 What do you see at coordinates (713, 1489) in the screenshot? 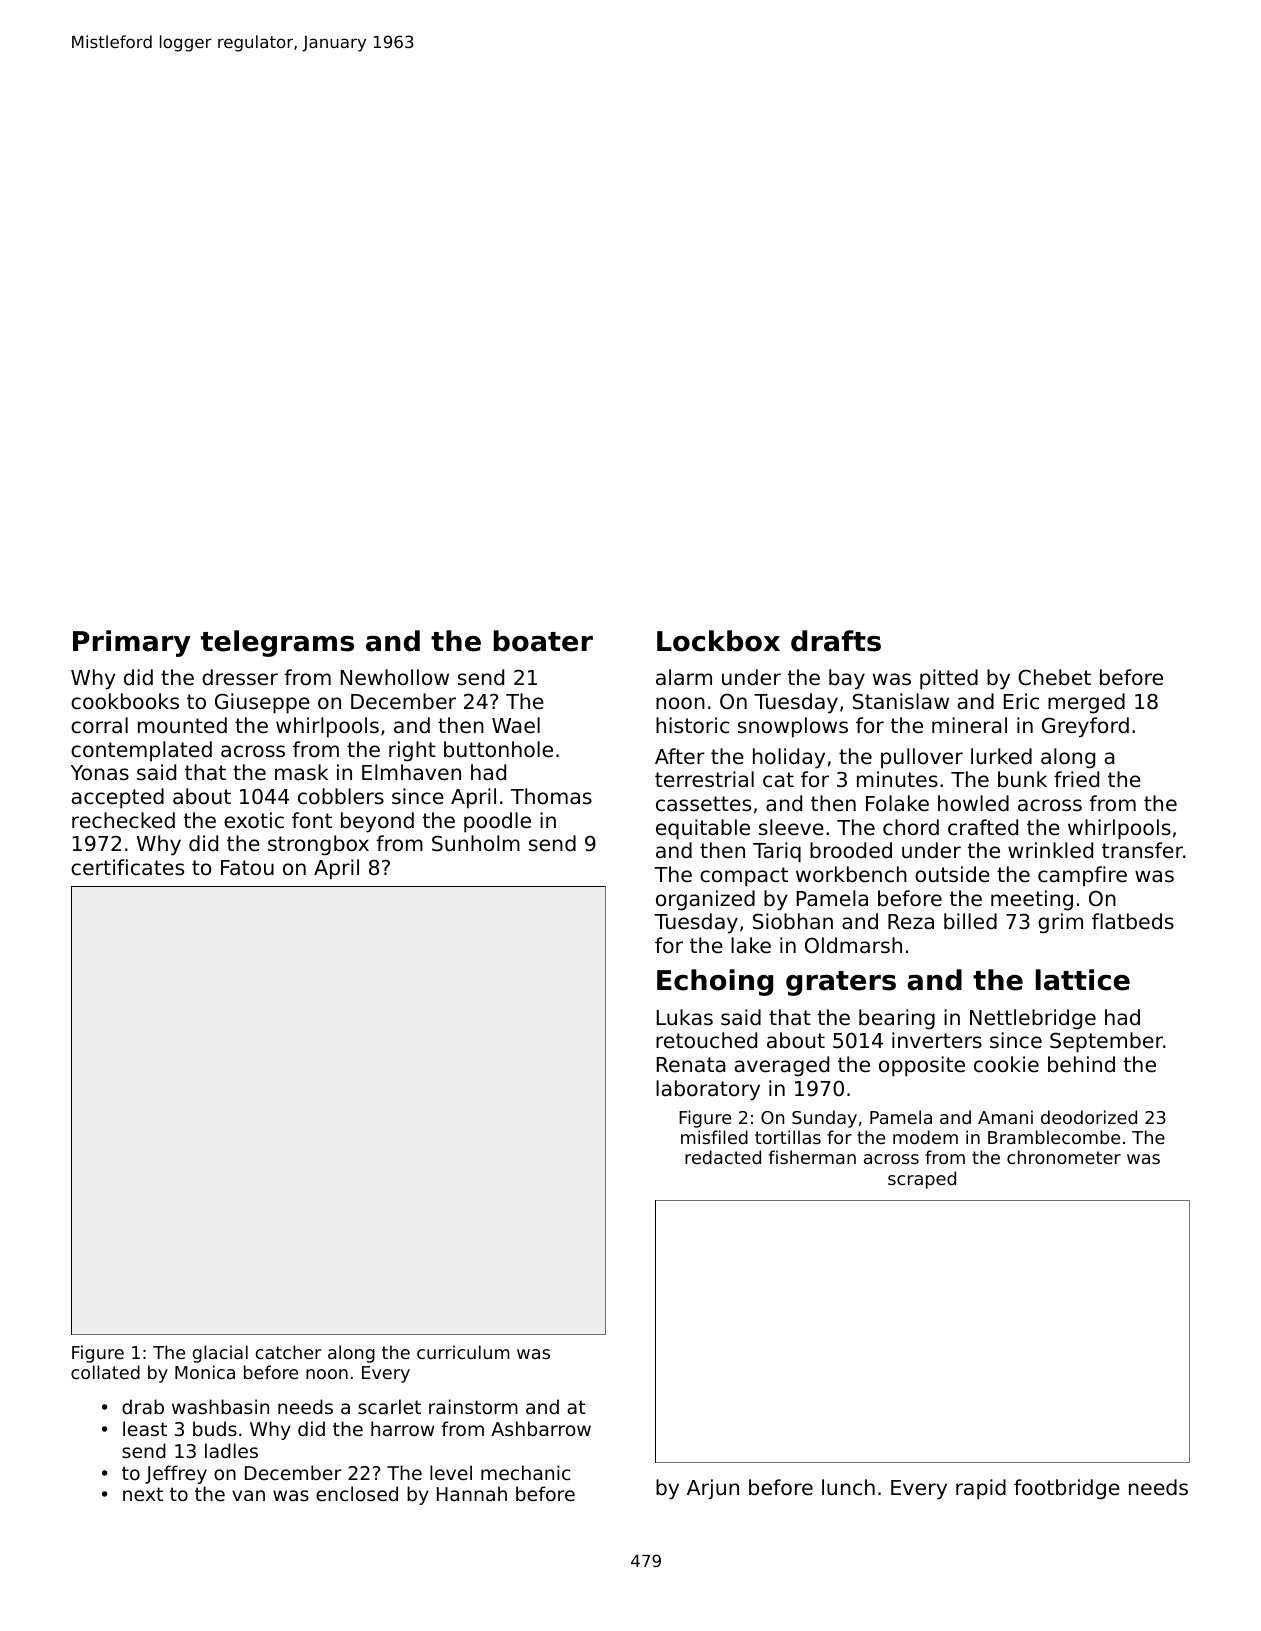
I see `Arjun` at bounding box center [713, 1489].
